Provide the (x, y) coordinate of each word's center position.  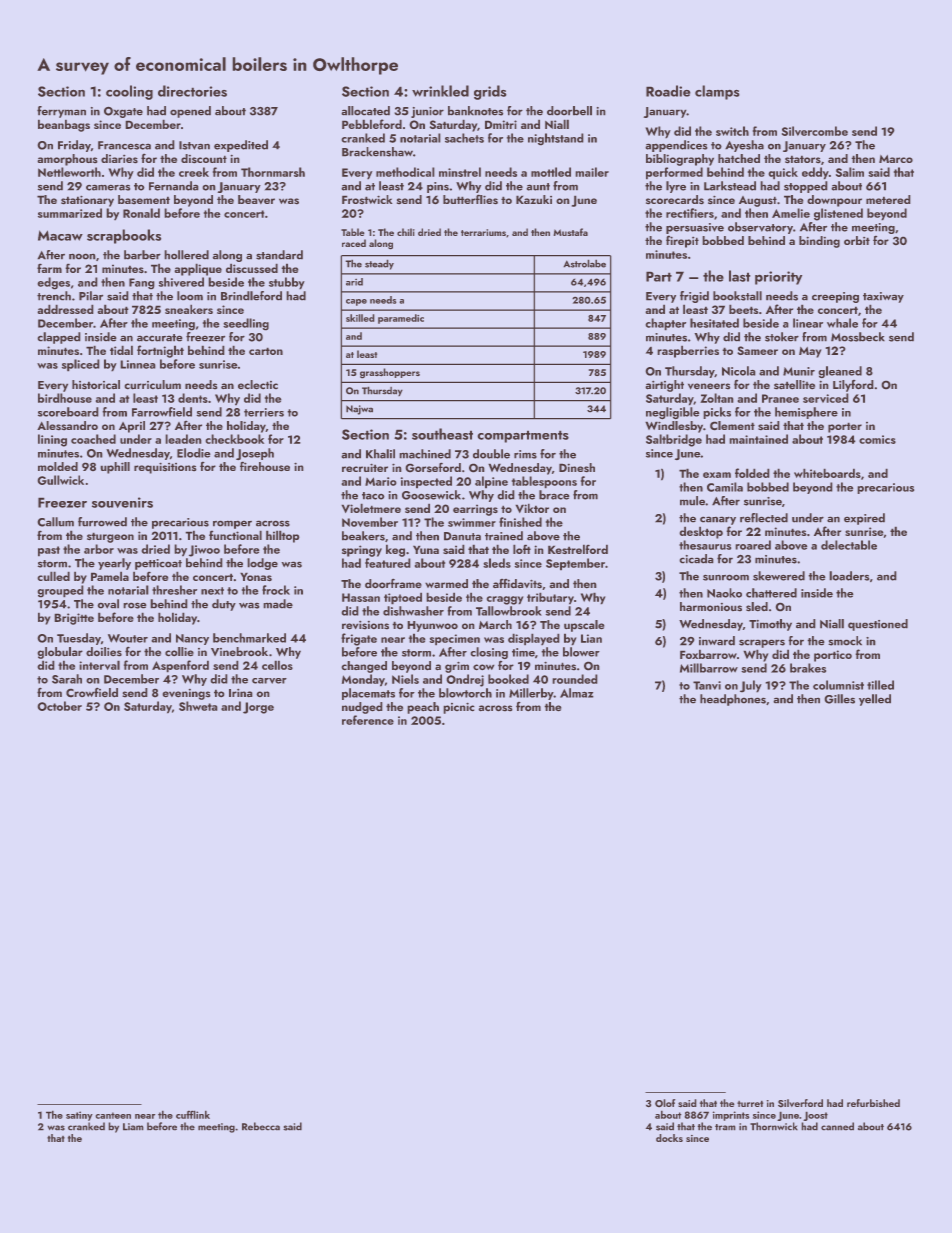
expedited (241, 146)
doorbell (569, 111)
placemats (368, 694)
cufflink (193, 1114)
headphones (733, 700)
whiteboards (827, 473)
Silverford (800, 1103)
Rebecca (261, 1126)
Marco (896, 159)
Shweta (198, 706)
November (370, 522)
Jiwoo (204, 551)
